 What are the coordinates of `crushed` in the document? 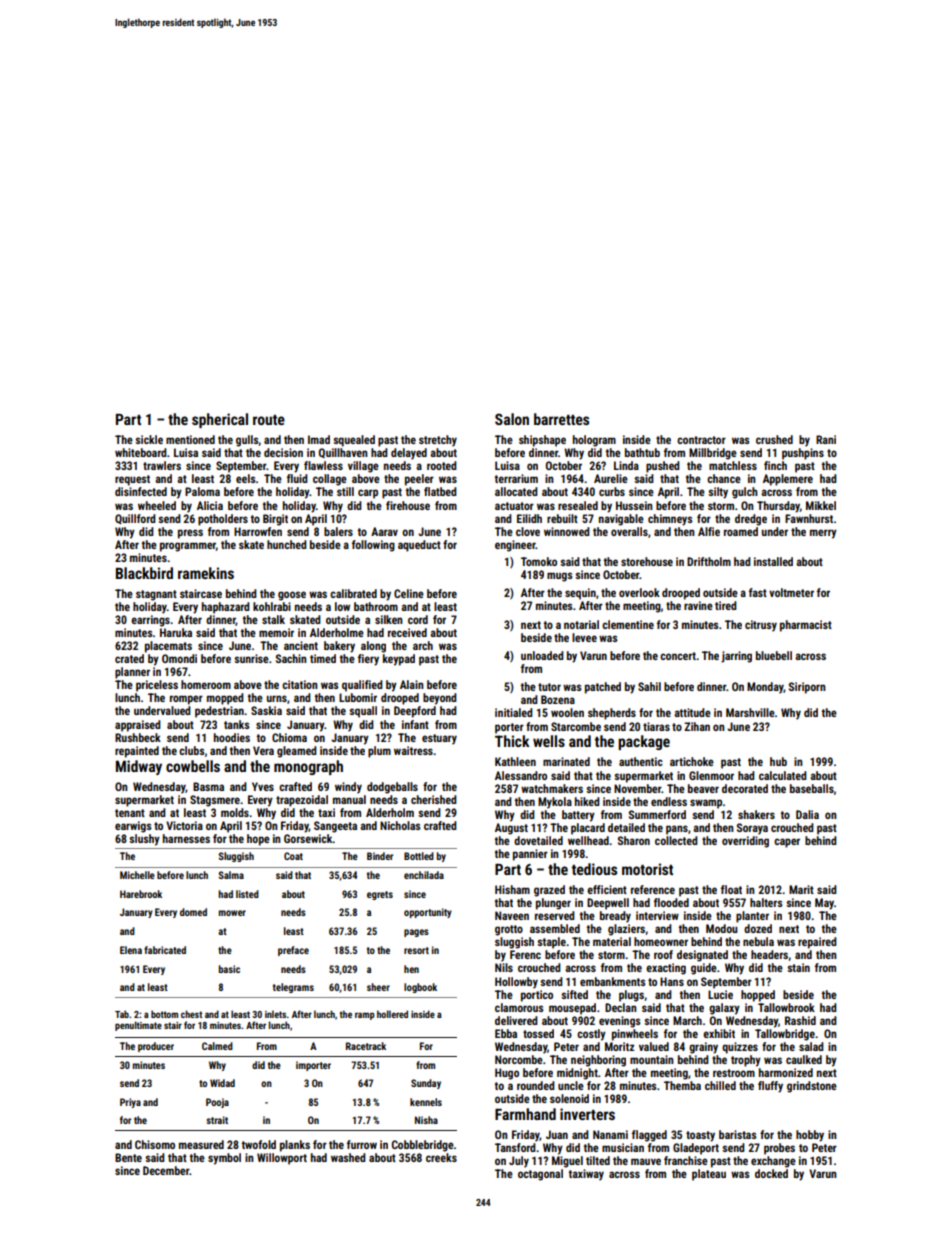 It's located at (774, 439).
